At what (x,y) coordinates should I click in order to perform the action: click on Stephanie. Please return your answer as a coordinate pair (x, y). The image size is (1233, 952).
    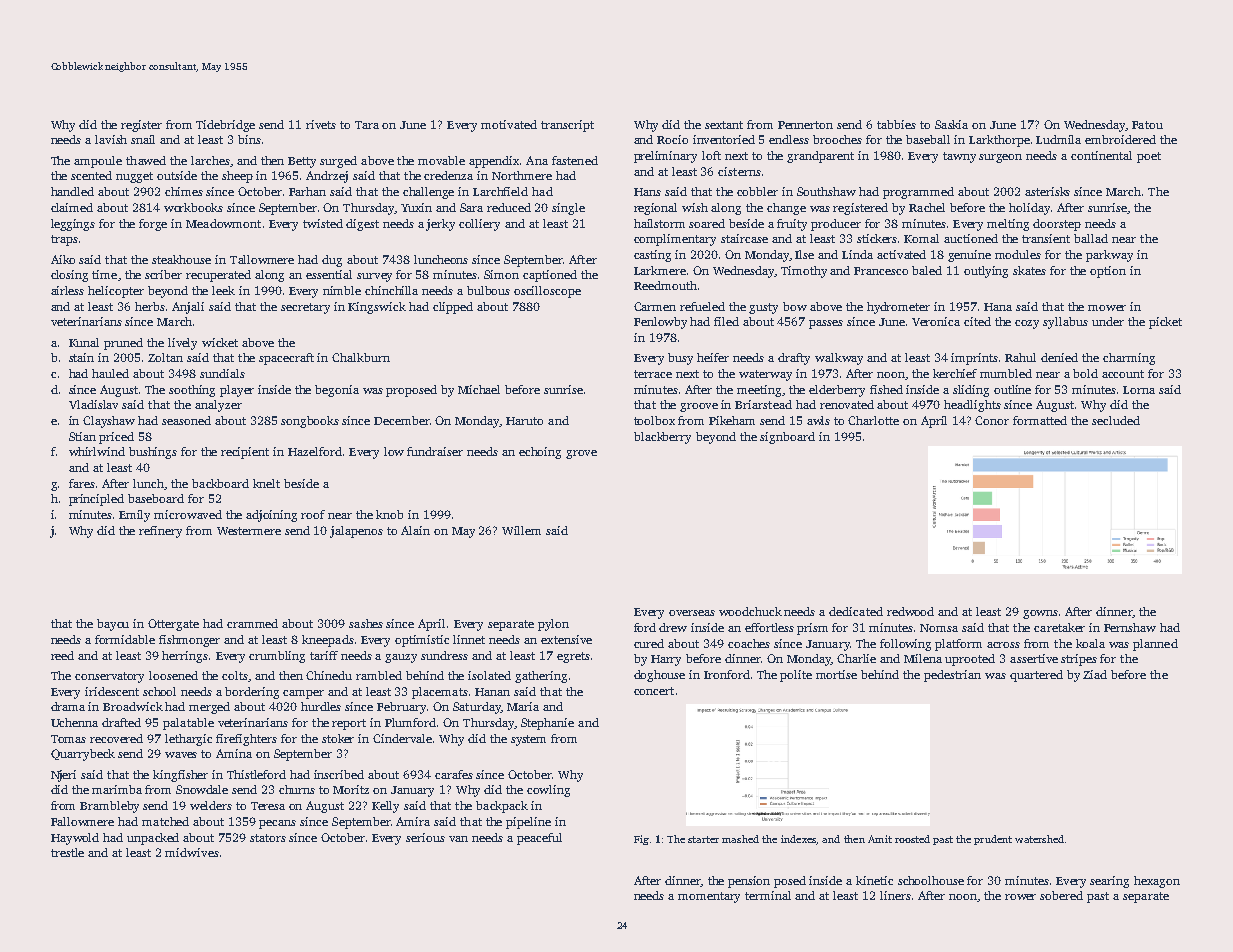
    Looking at the image, I should click on (547, 724).
